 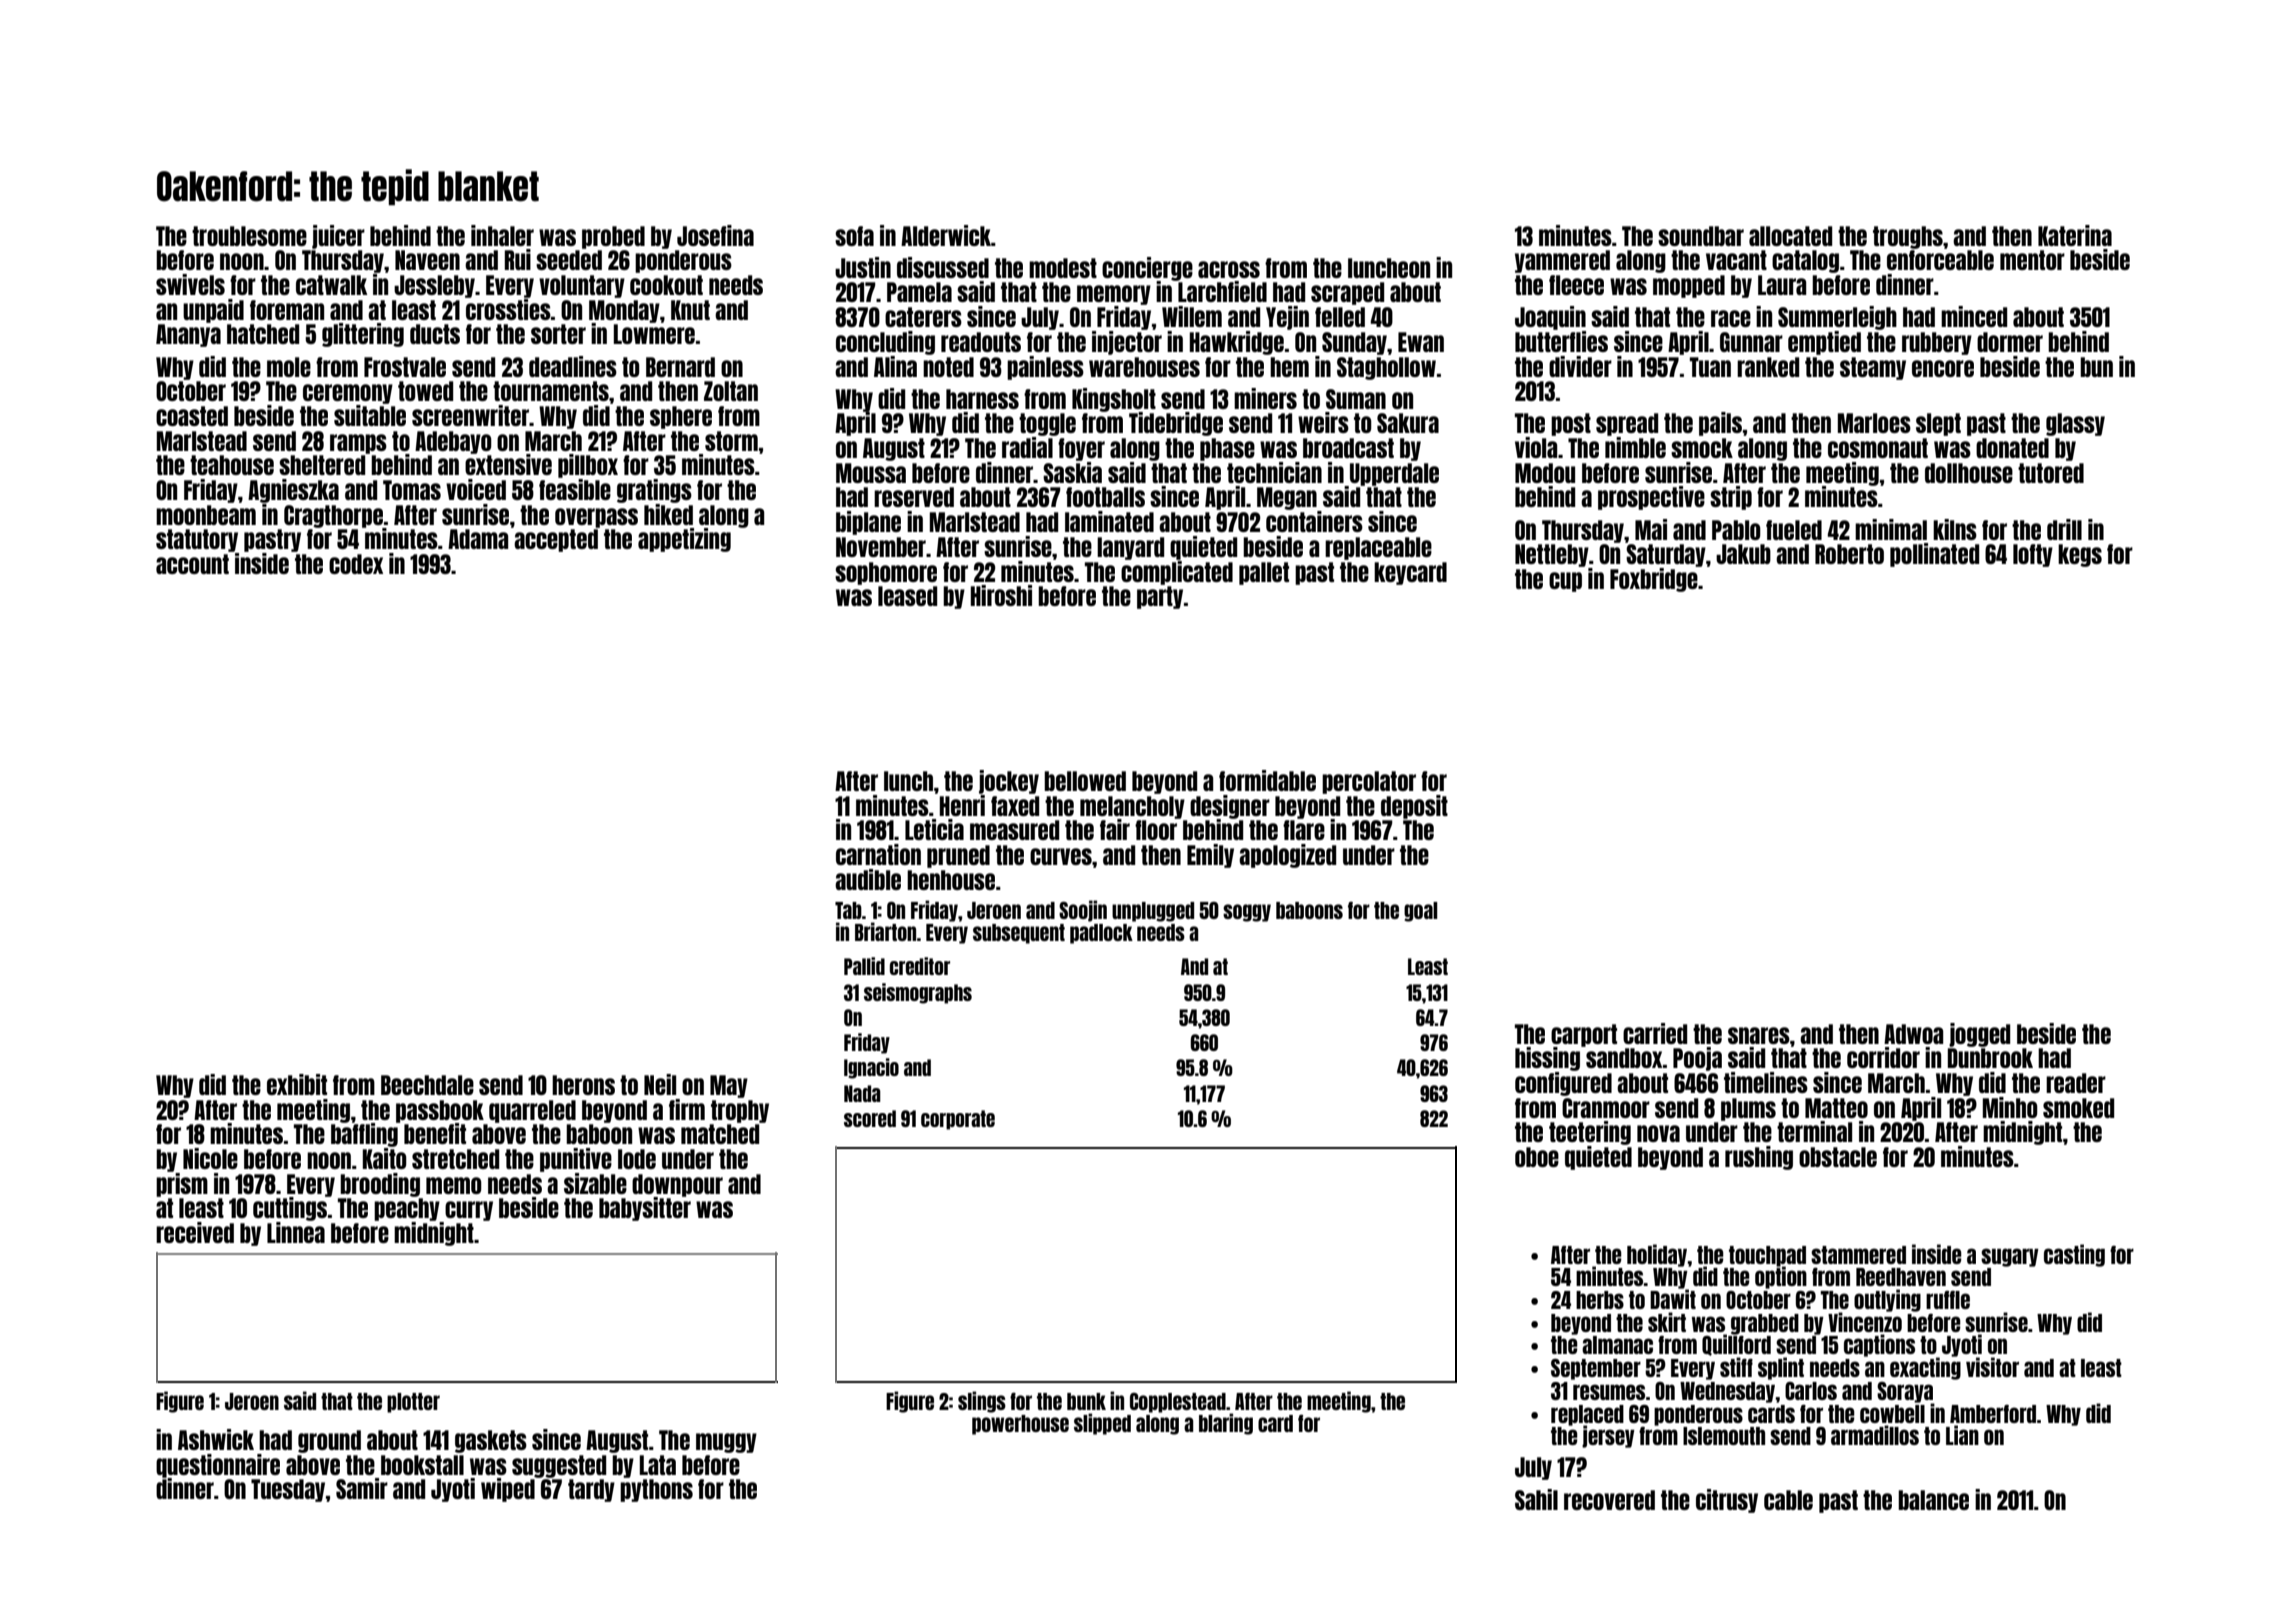 What do you see at coordinates (1547, 1059) in the screenshot?
I see `hissing` at bounding box center [1547, 1059].
